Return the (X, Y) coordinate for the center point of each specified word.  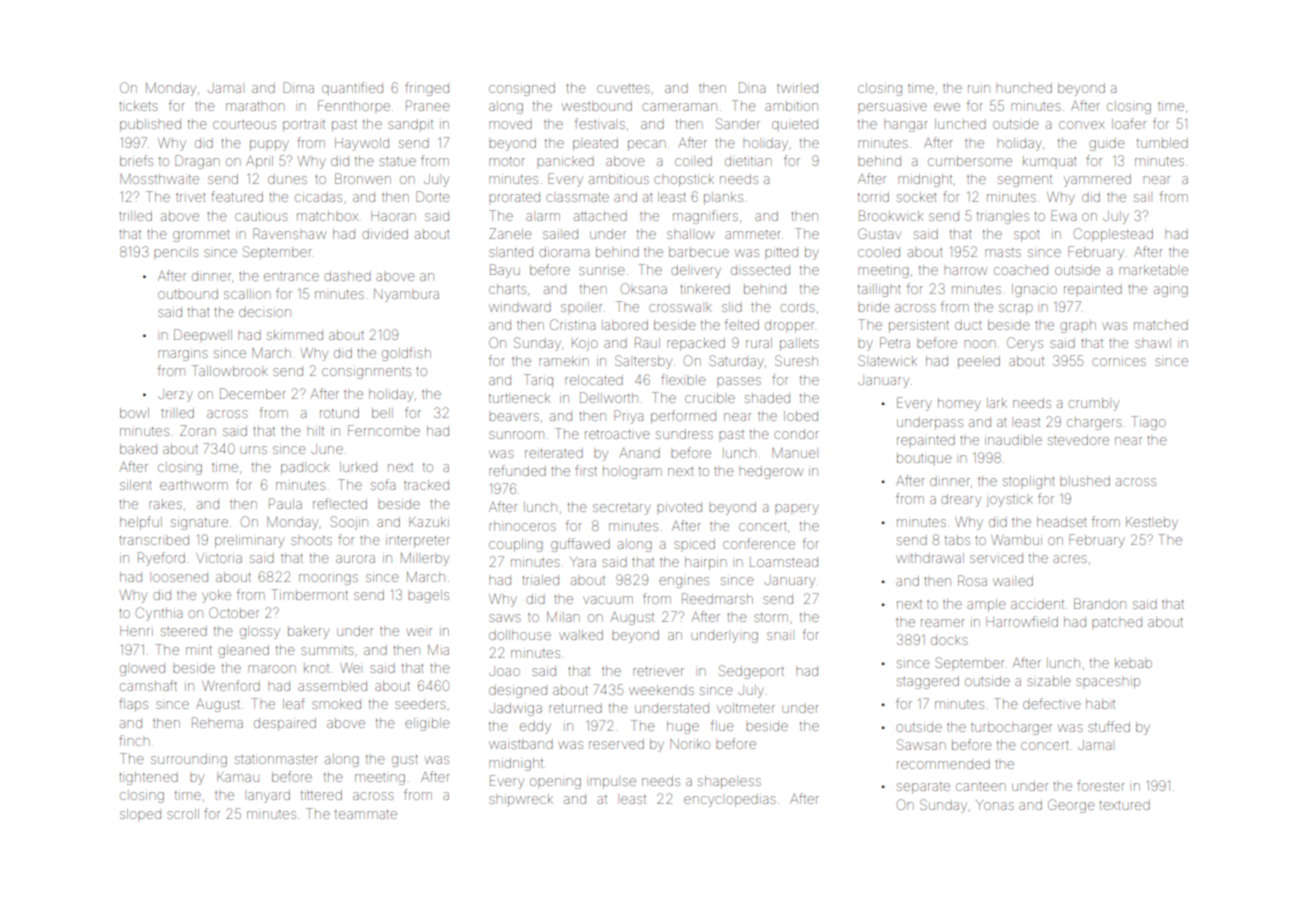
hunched (1024, 88)
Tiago (1148, 423)
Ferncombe (384, 430)
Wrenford (231, 685)
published (150, 125)
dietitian (748, 161)
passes (739, 381)
